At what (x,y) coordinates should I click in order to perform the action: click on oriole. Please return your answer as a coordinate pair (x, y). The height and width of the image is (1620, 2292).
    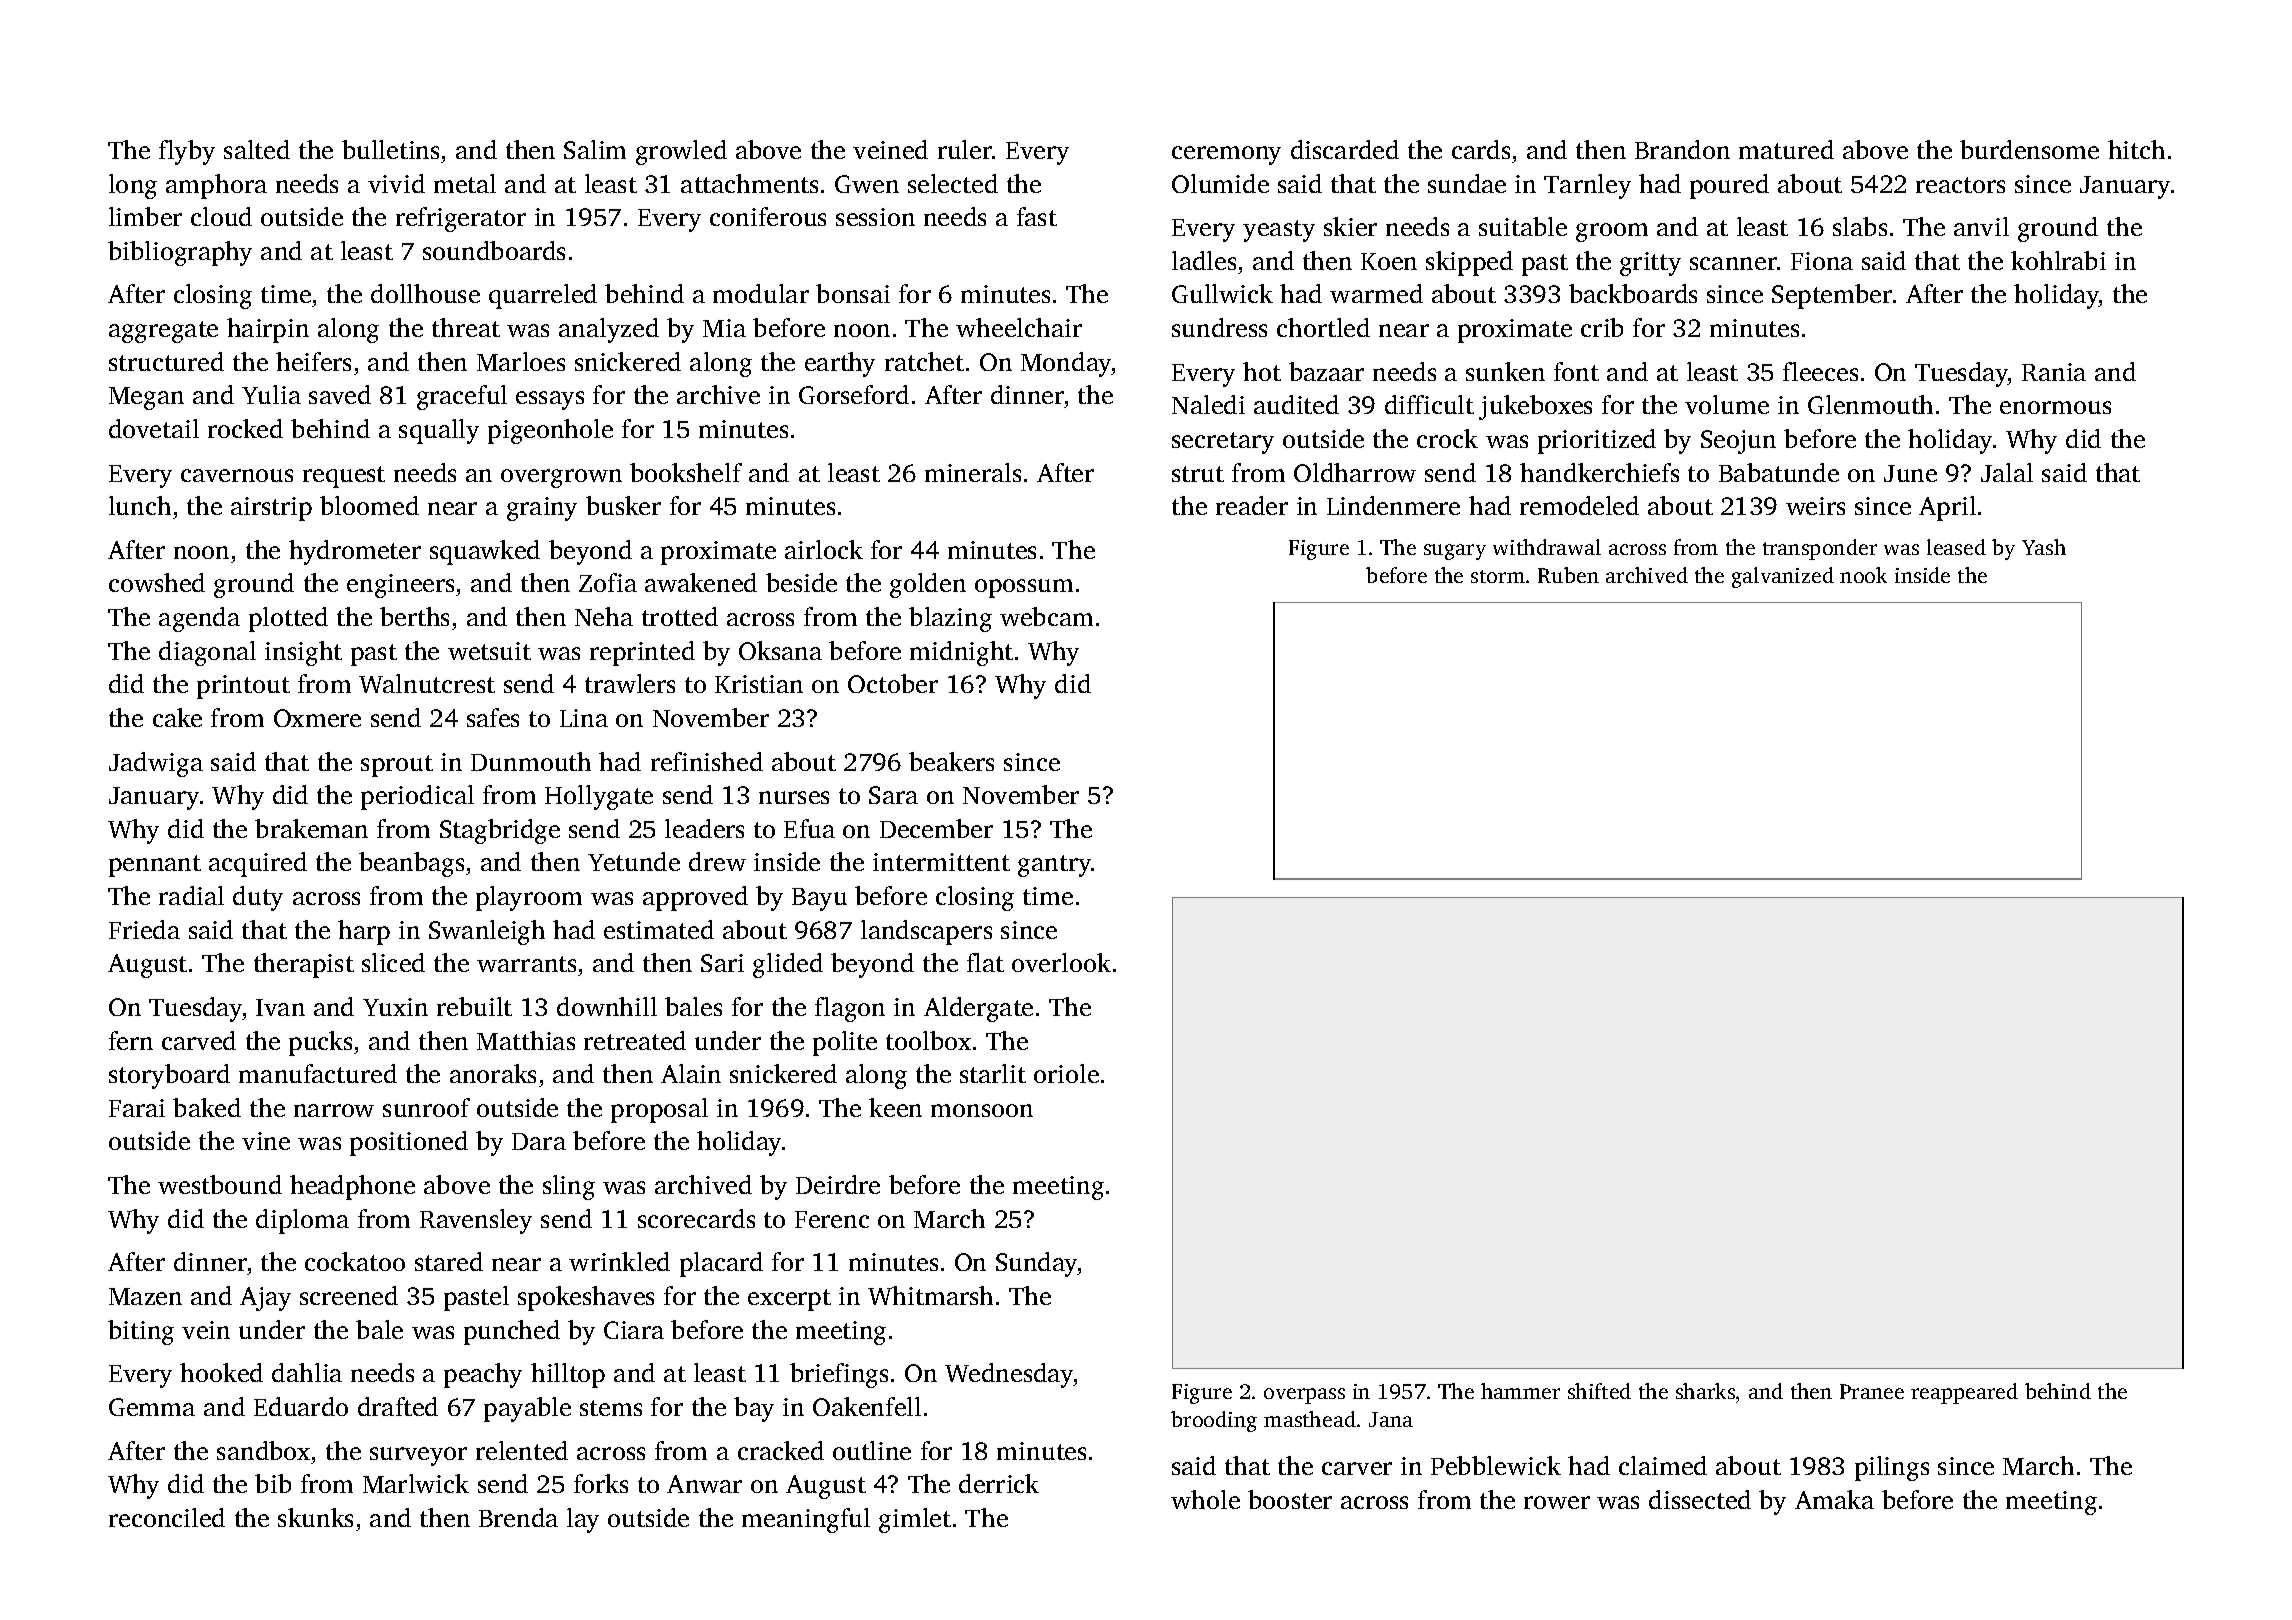
    Looking at the image, I should click on (1066, 1073).
